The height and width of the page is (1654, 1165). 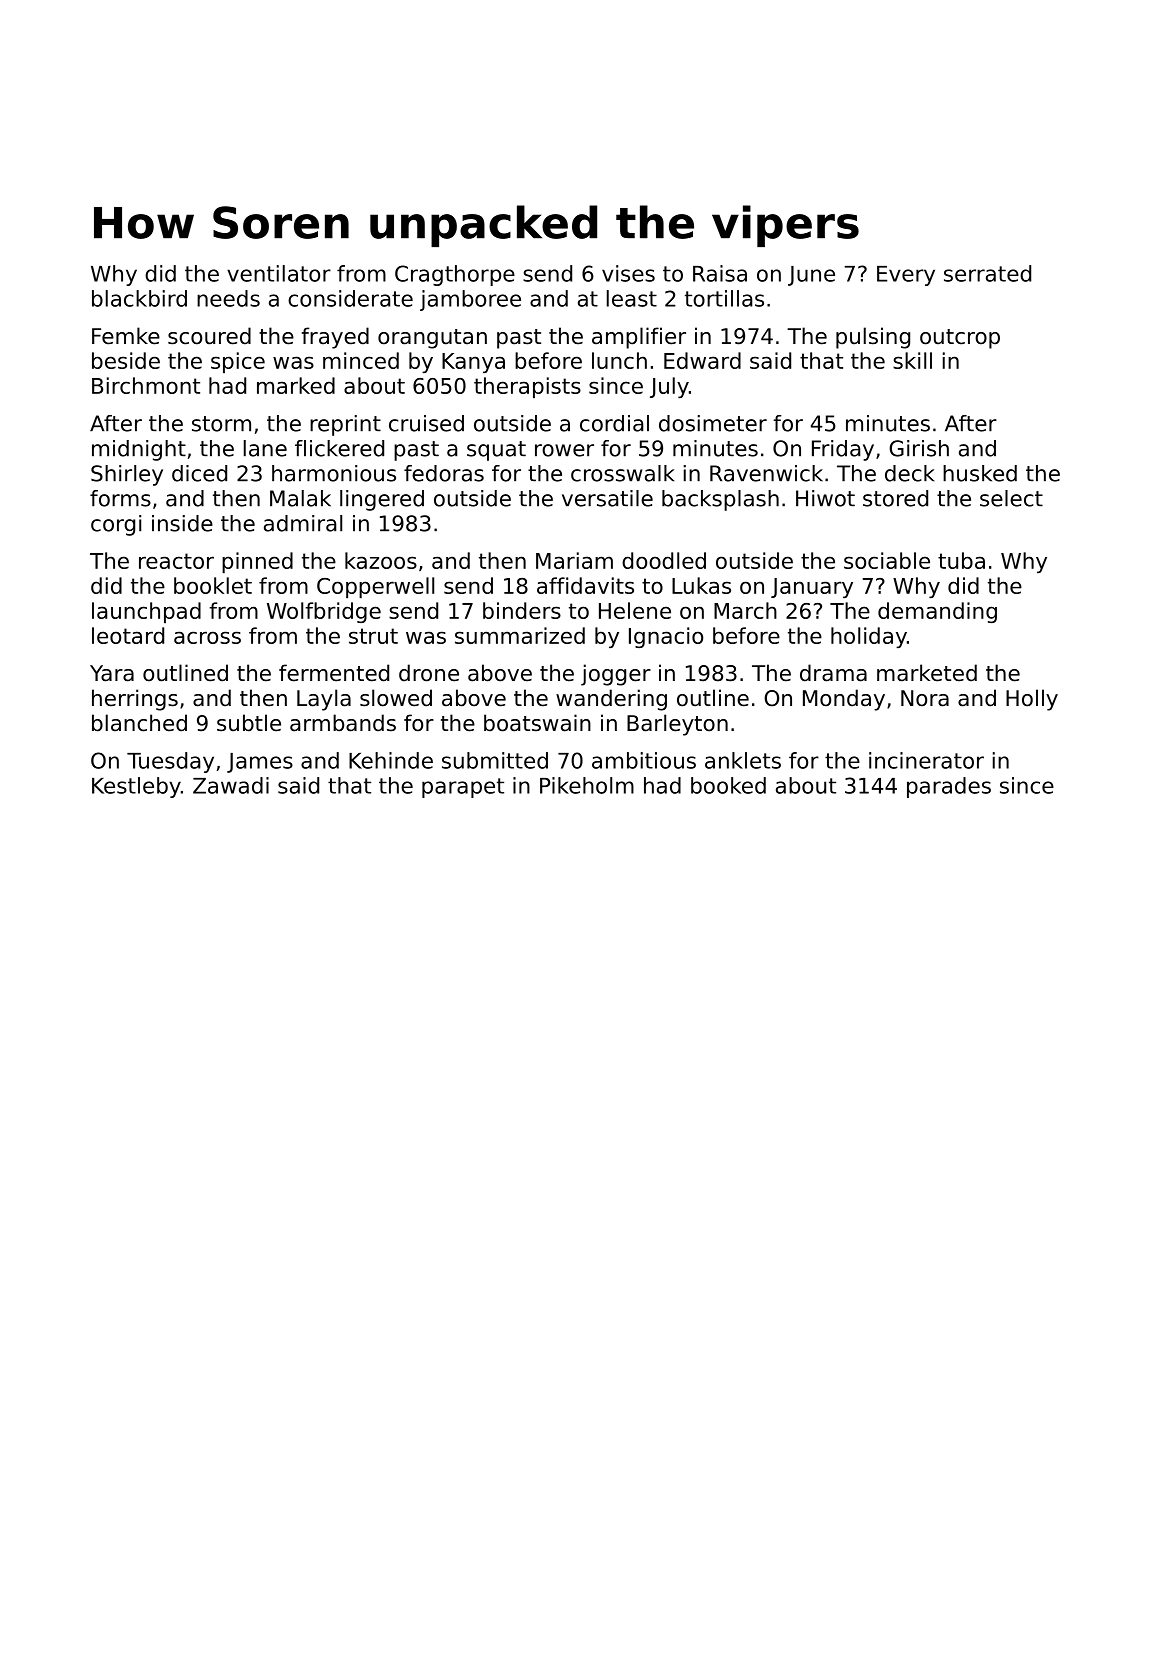 What do you see at coordinates (136, 787) in the page?
I see `Kestleby` at bounding box center [136, 787].
